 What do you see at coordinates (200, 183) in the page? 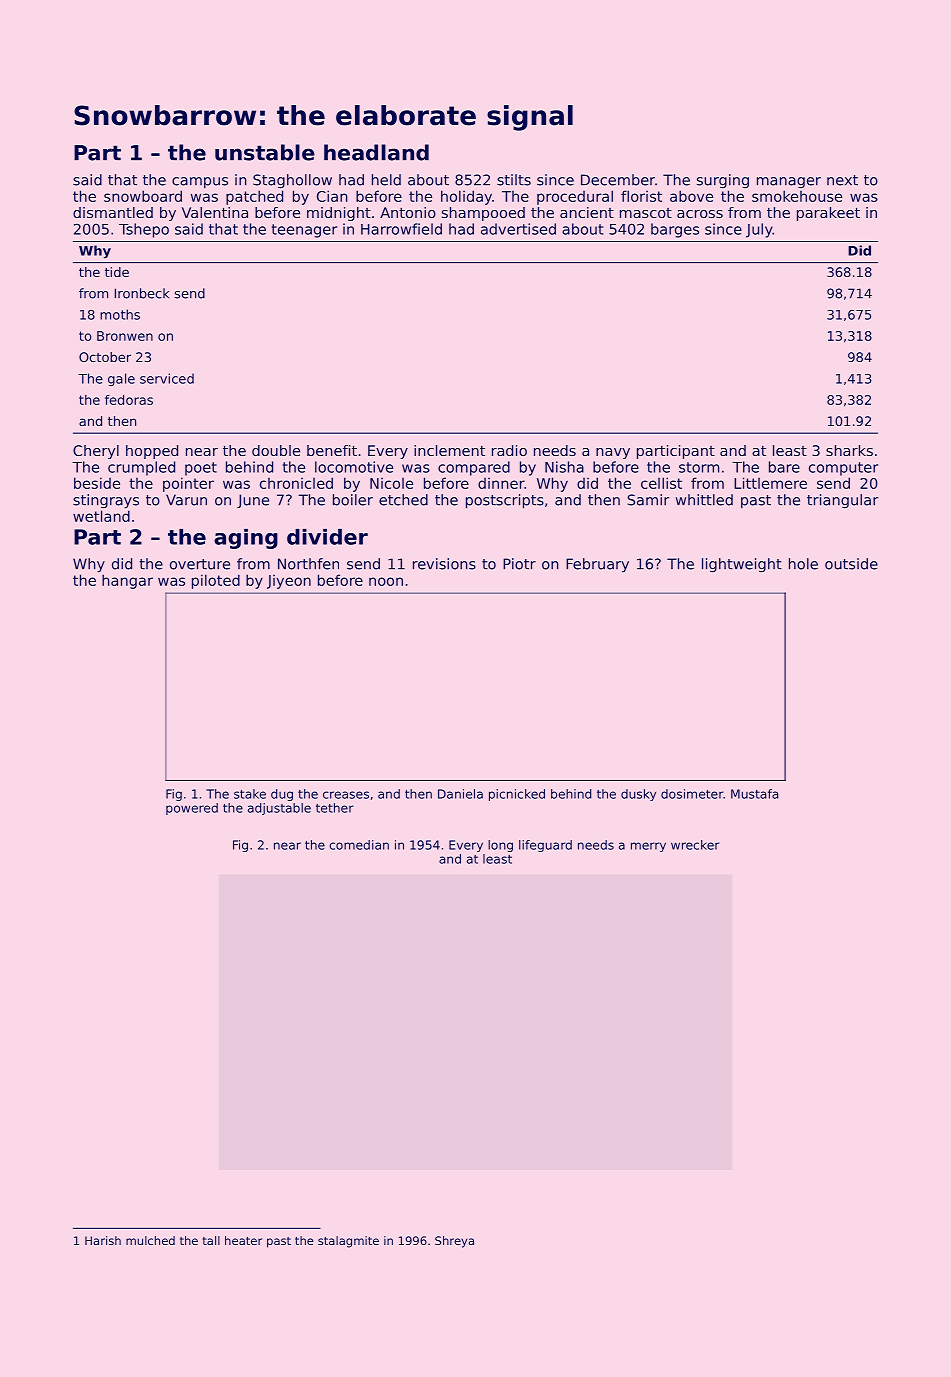
I see `campus` at bounding box center [200, 183].
